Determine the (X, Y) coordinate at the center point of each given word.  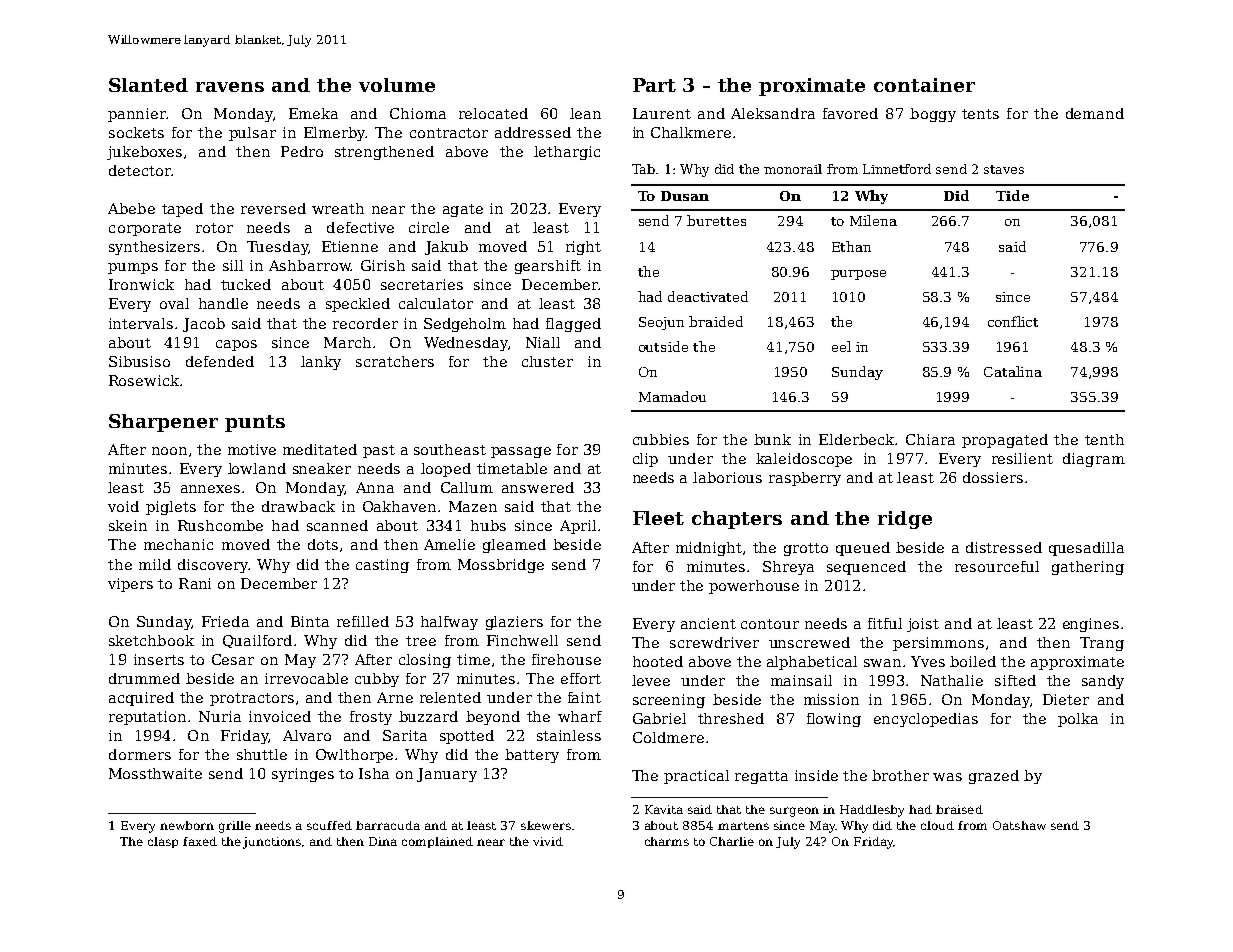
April (578, 527)
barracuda (388, 825)
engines (1091, 625)
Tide (1012, 195)
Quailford (257, 641)
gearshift (548, 267)
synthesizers (154, 248)
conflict (1013, 321)
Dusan (685, 196)
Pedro (302, 151)
